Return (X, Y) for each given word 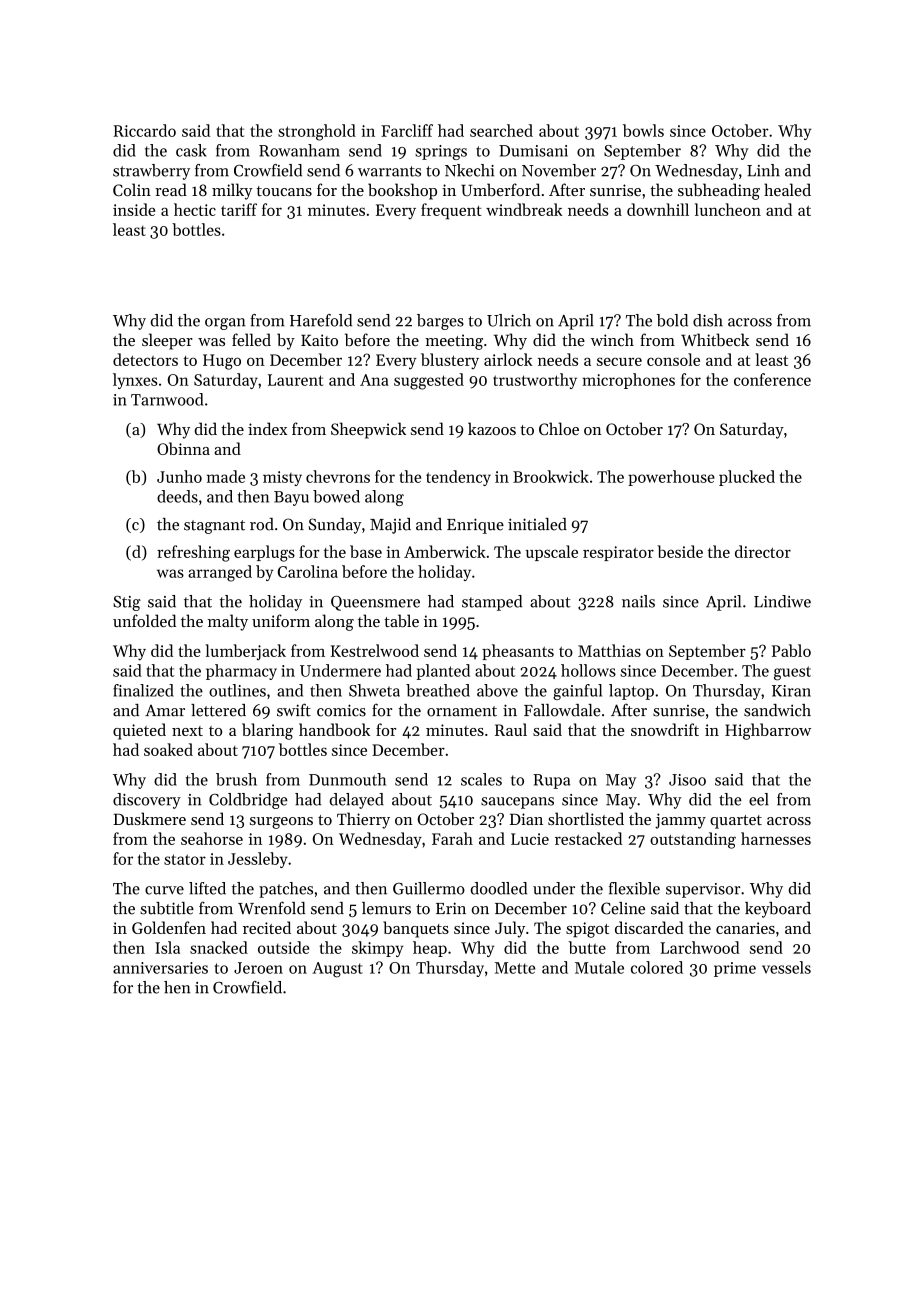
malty (228, 622)
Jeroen (258, 968)
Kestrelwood (375, 650)
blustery (450, 361)
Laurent (295, 380)
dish (708, 320)
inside (134, 209)
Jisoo (687, 780)
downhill (658, 209)
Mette (515, 968)
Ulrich (509, 320)
